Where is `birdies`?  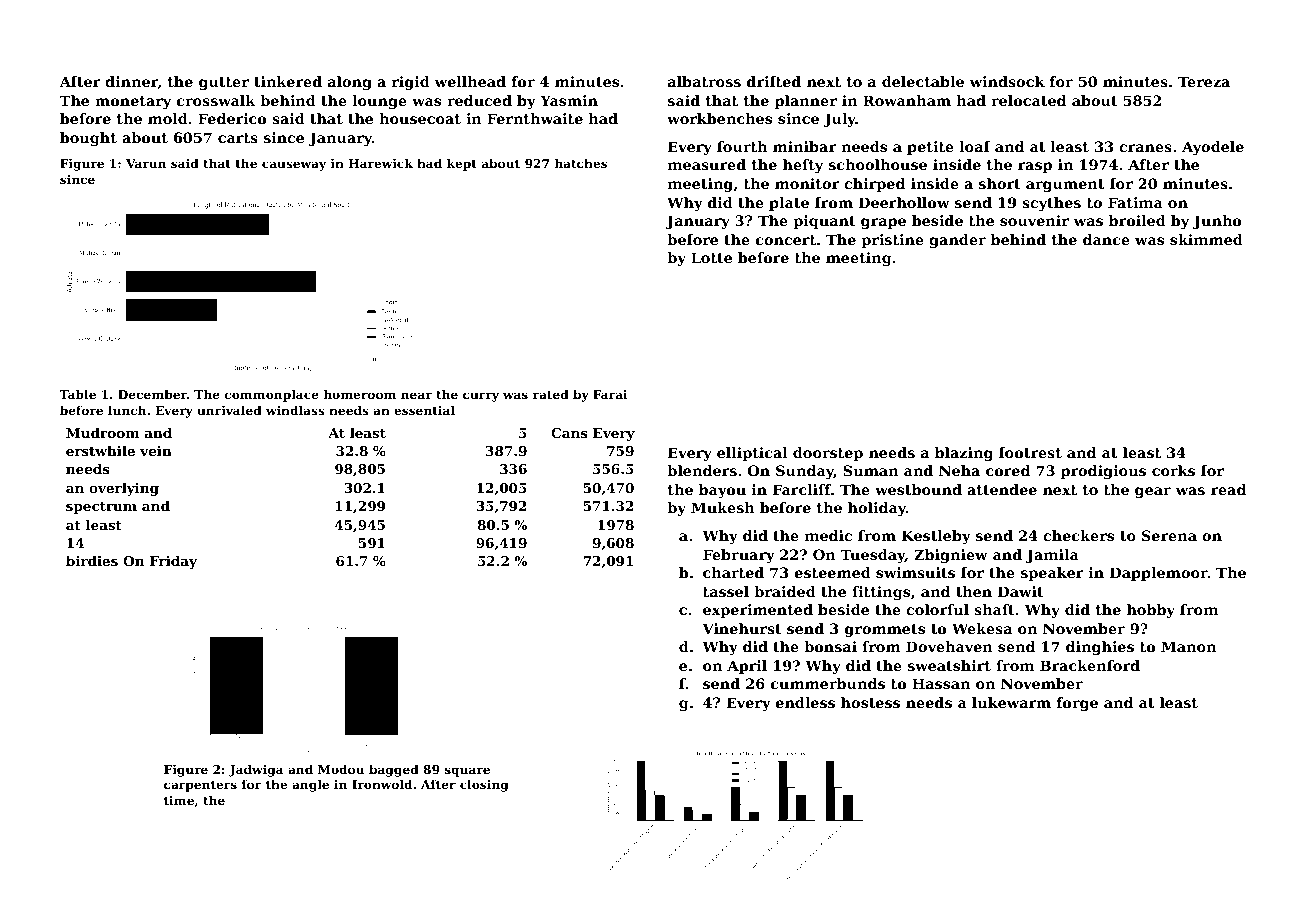 birdies is located at coordinates (92, 560).
